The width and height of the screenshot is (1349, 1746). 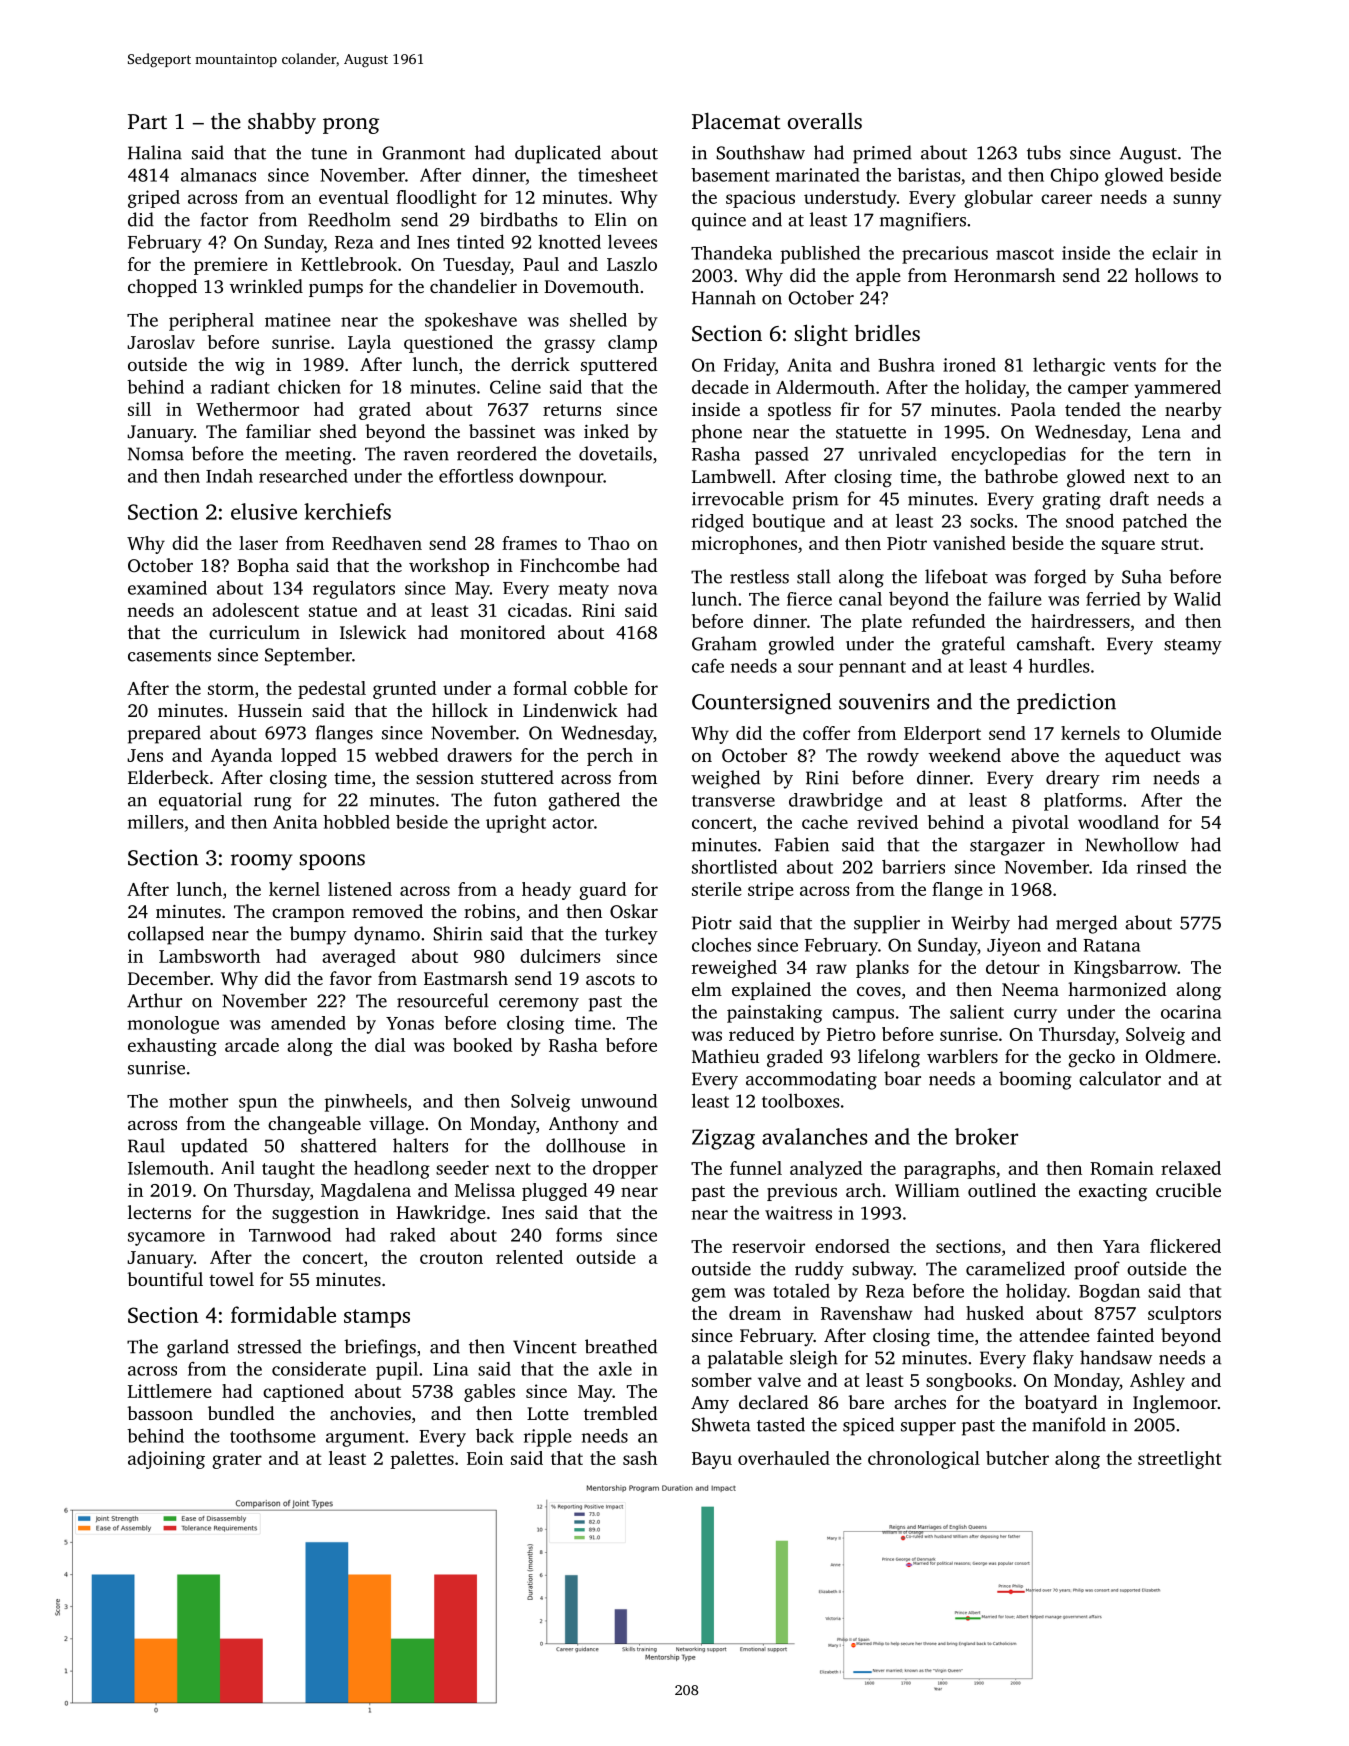 I want to click on bassoon, so click(x=160, y=1413).
